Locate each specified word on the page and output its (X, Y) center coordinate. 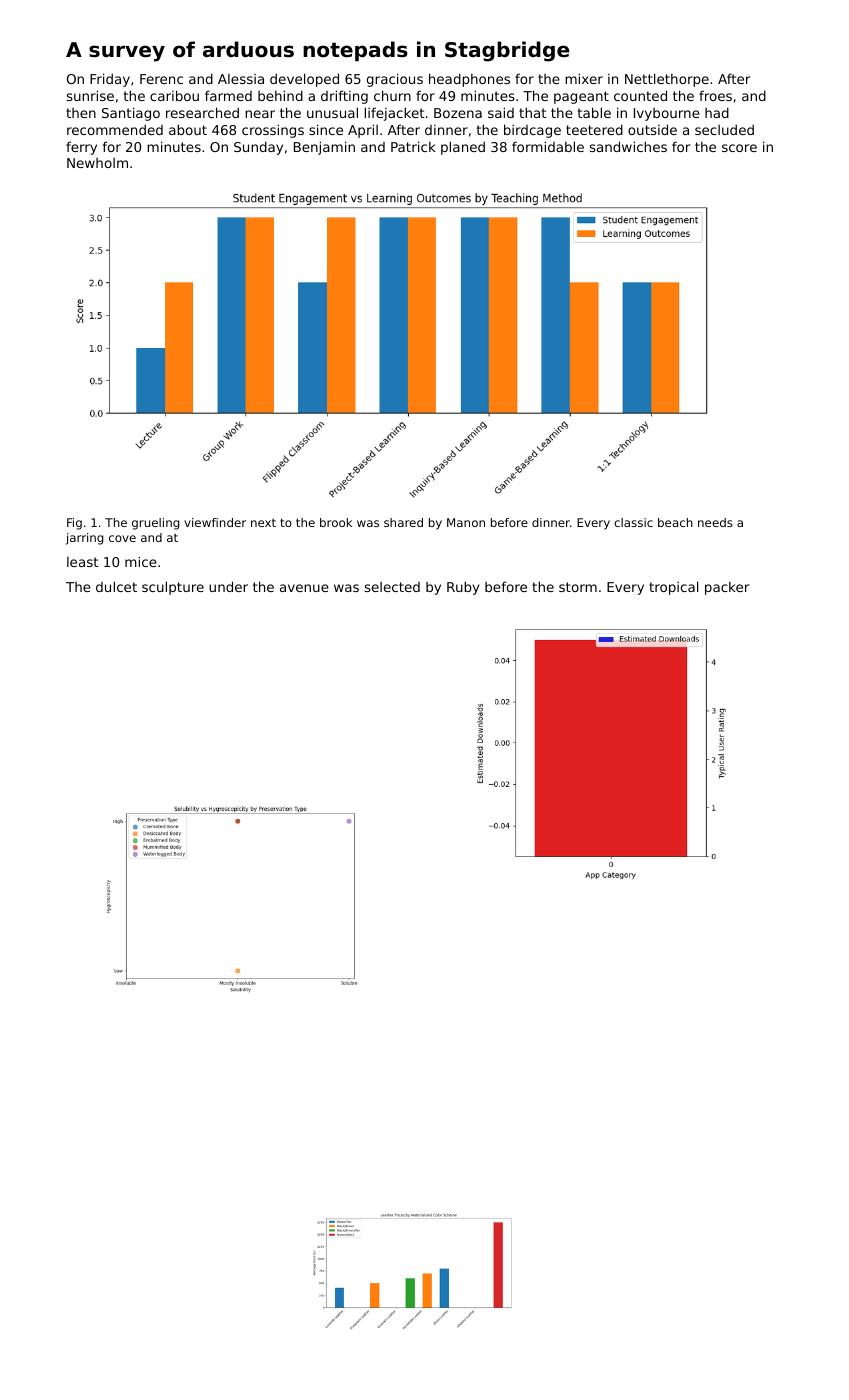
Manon (466, 522)
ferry (81, 148)
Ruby (463, 588)
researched (202, 112)
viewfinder (215, 522)
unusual (332, 112)
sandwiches (628, 146)
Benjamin (324, 148)
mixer (584, 78)
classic (633, 522)
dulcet (116, 586)
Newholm (97, 163)
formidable (548, 146)
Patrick (413, 146)
